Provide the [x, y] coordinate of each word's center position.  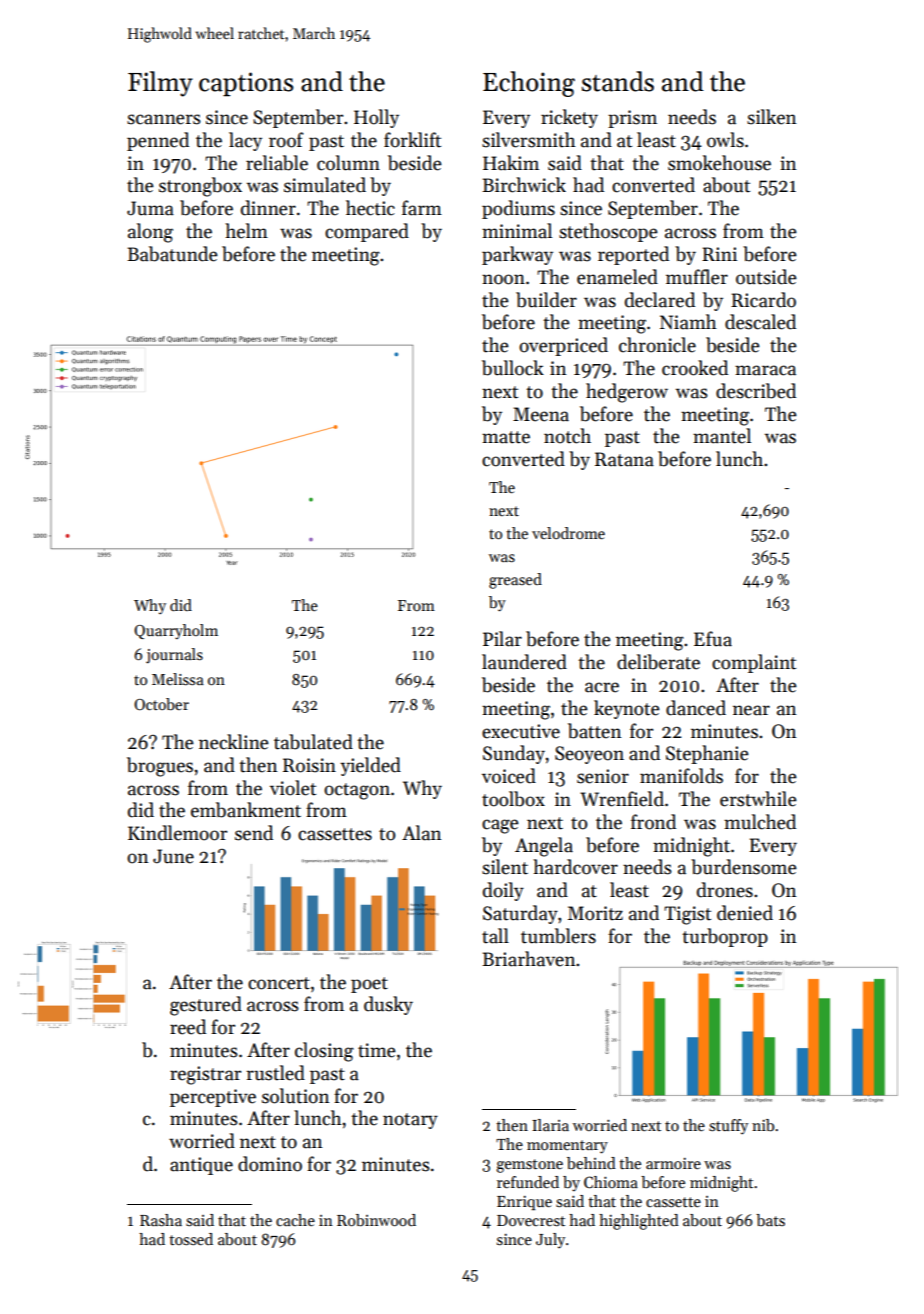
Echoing [529, 84]
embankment [246, 810]
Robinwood [376, 1220]
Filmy [160, 84]
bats [770, 1220]
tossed [191, 1239]
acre [602, 687]
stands [618, 81]
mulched [760, 822]
